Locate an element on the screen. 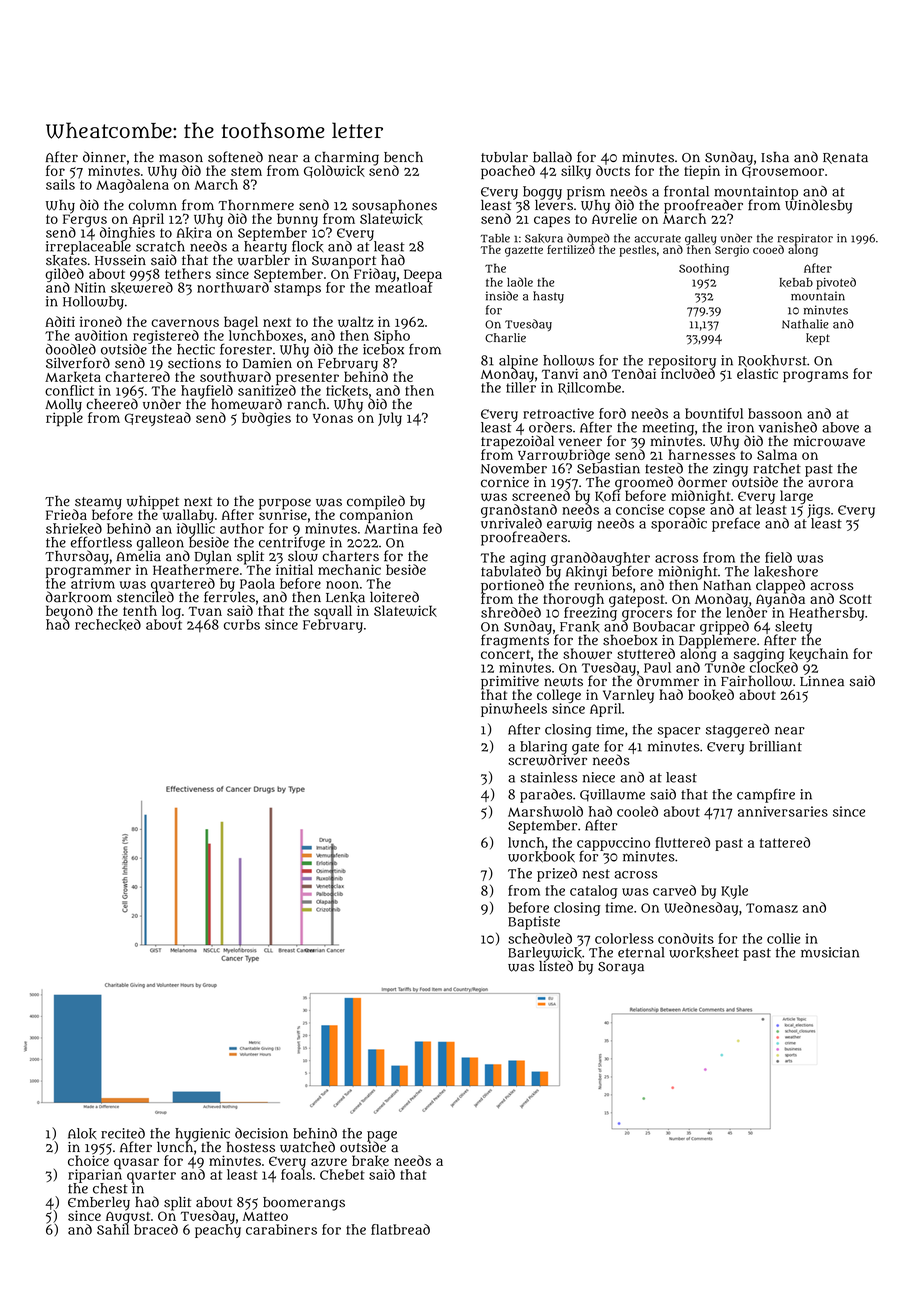 The image size is (924, 1308). bassoon is located at coordinates (775, 413).
